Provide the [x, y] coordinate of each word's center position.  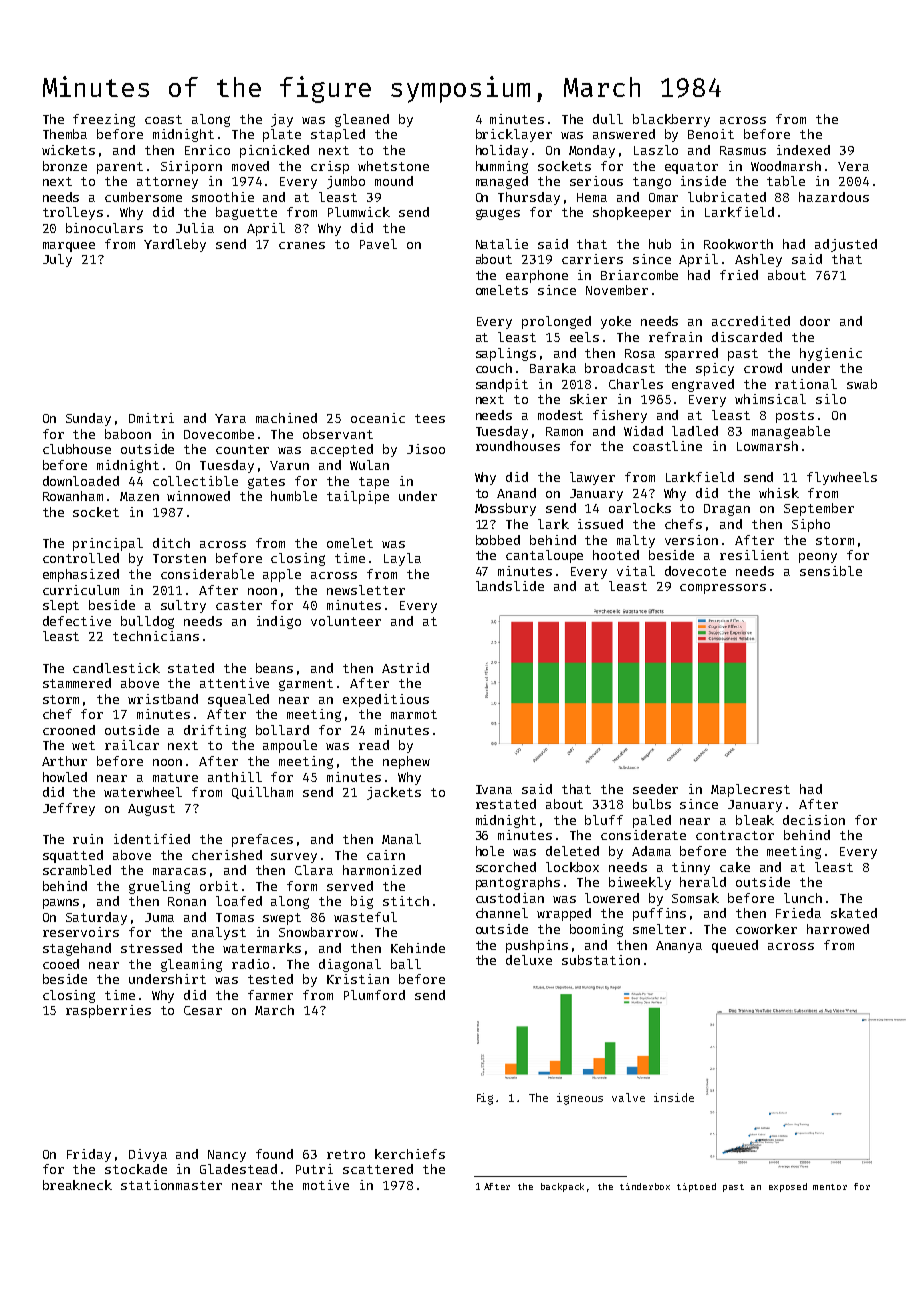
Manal [401, 839]
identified [152, 839]
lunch [803, 898]
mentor [830, 1187]
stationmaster [171, 1185]
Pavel [378, 244]
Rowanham [73, 496]
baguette [246, 213]
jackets [394, 793]
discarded [747, 337]
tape [374, 483]
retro [346, 1154]
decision [814, 820]
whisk [779, 493]
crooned [69, 730]
